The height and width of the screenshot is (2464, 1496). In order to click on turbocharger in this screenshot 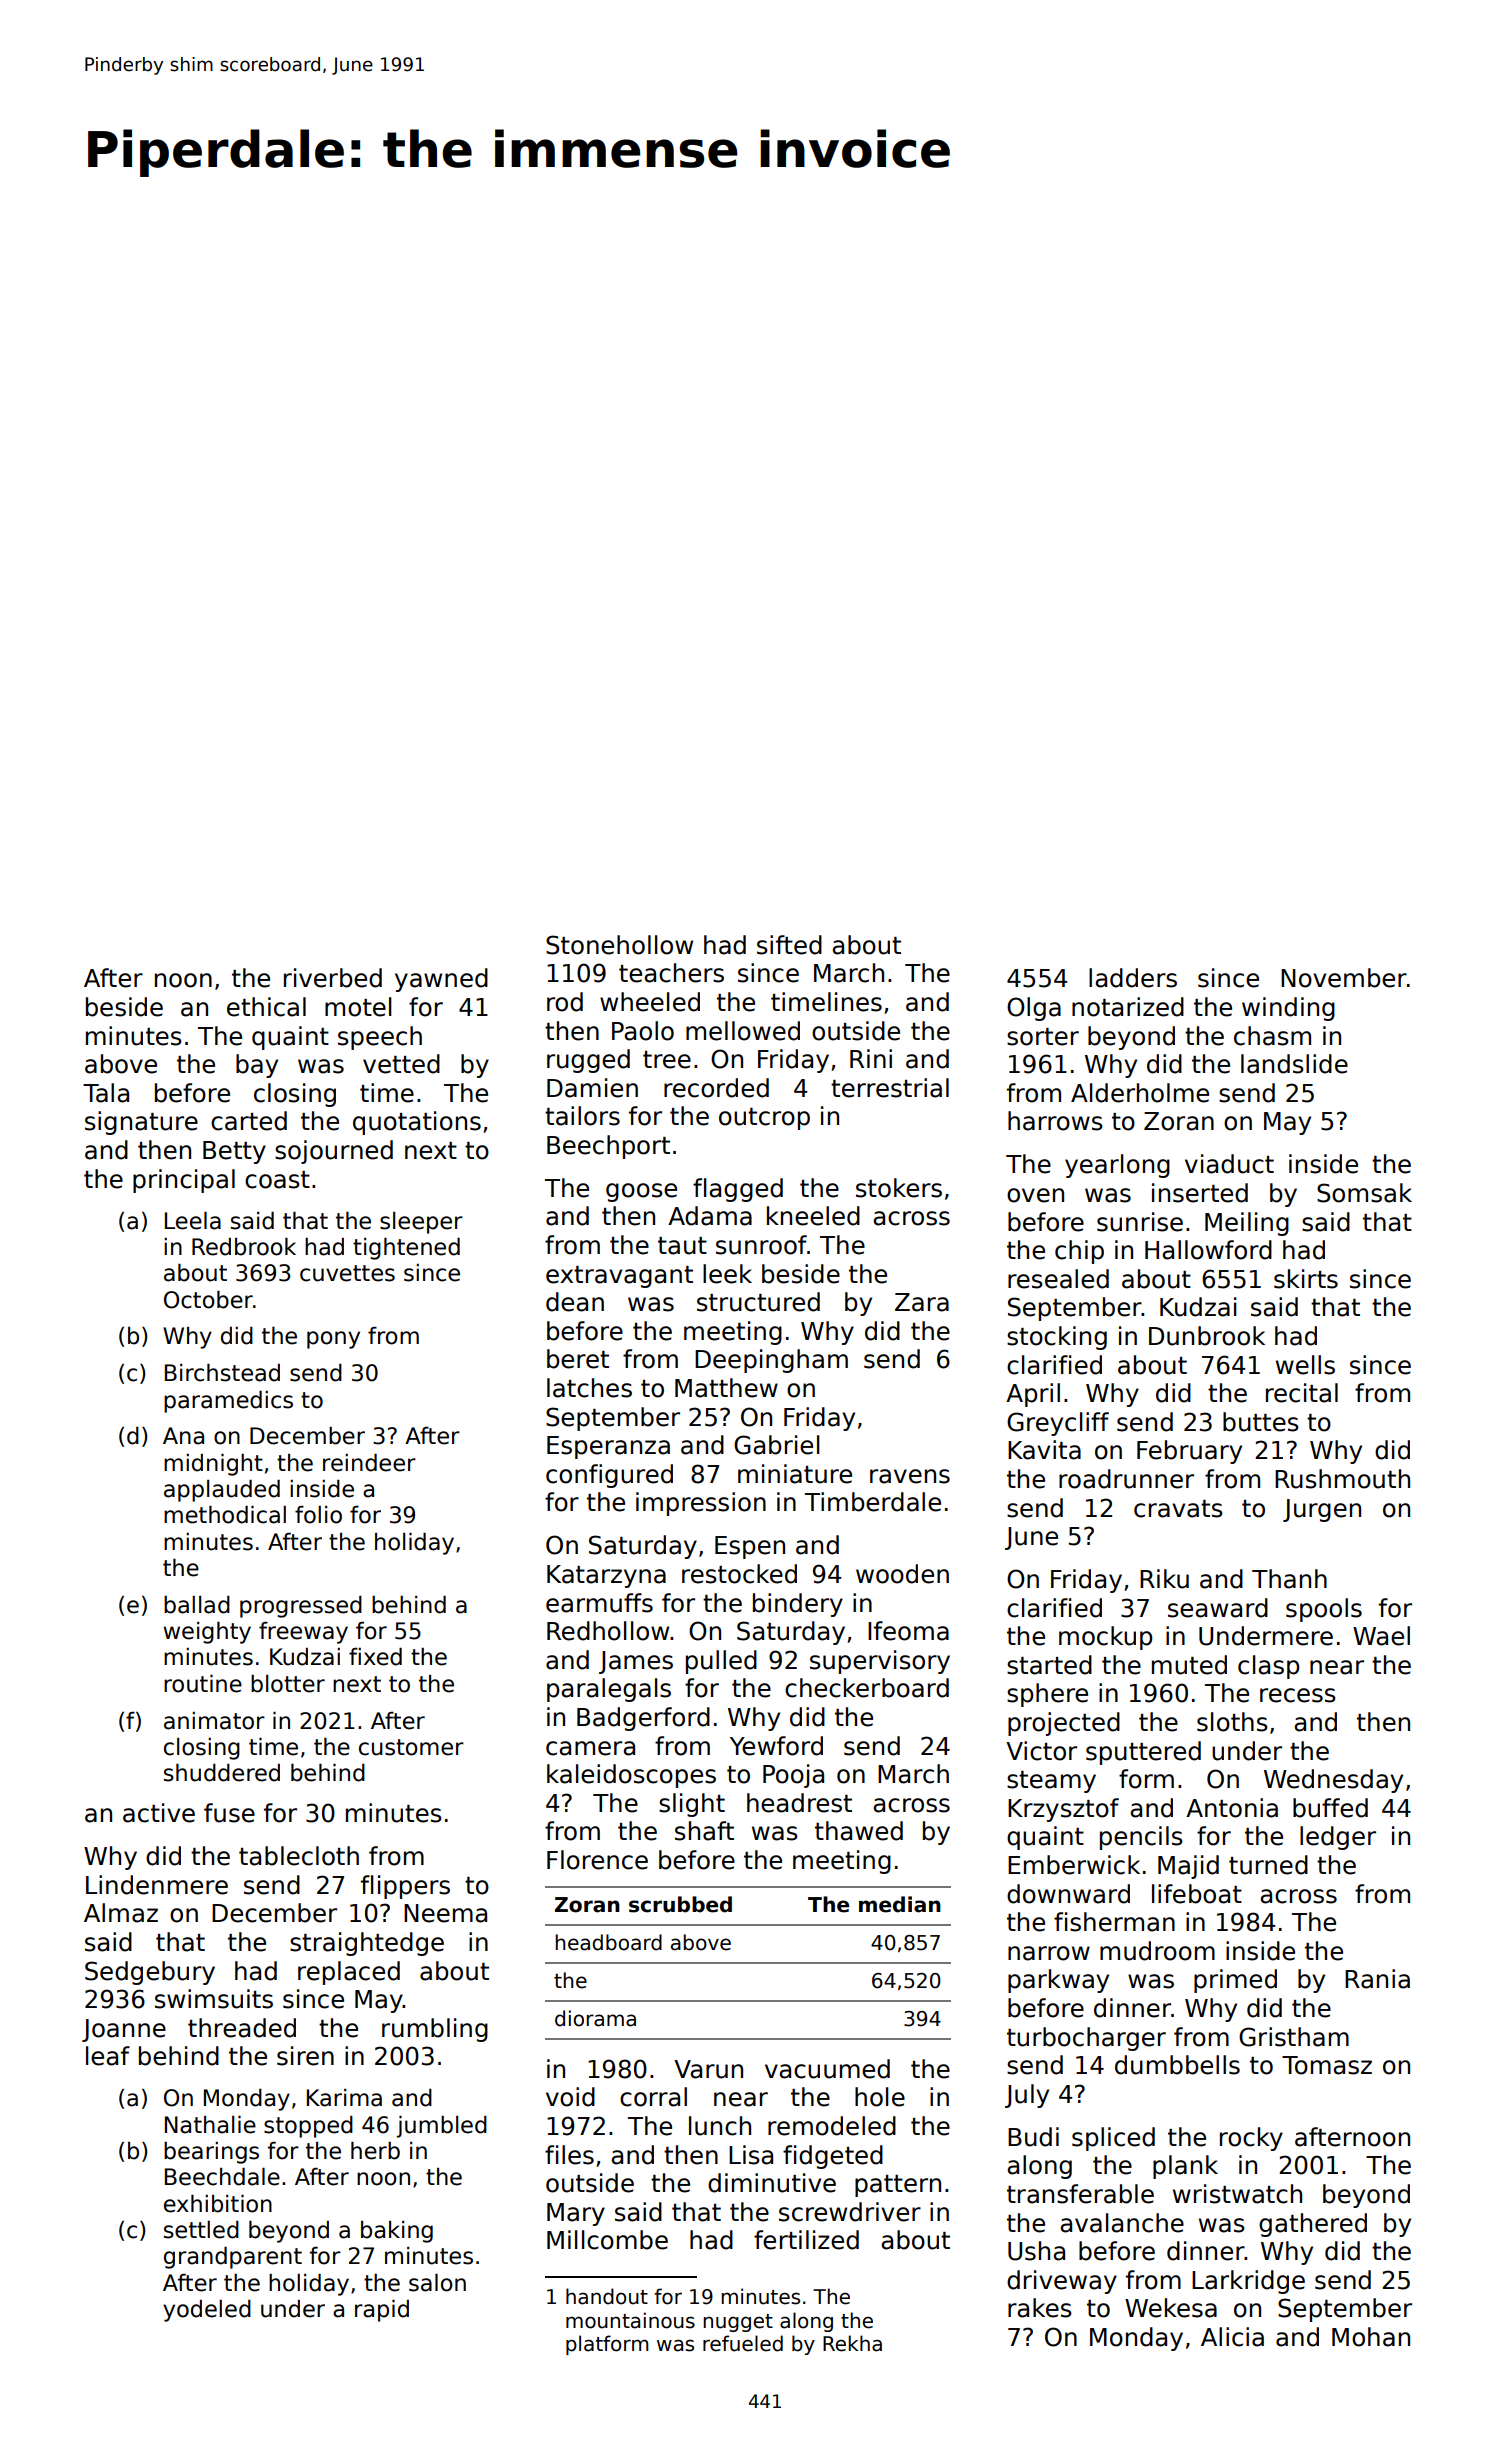, I will do `click(1086, 2039)`.
